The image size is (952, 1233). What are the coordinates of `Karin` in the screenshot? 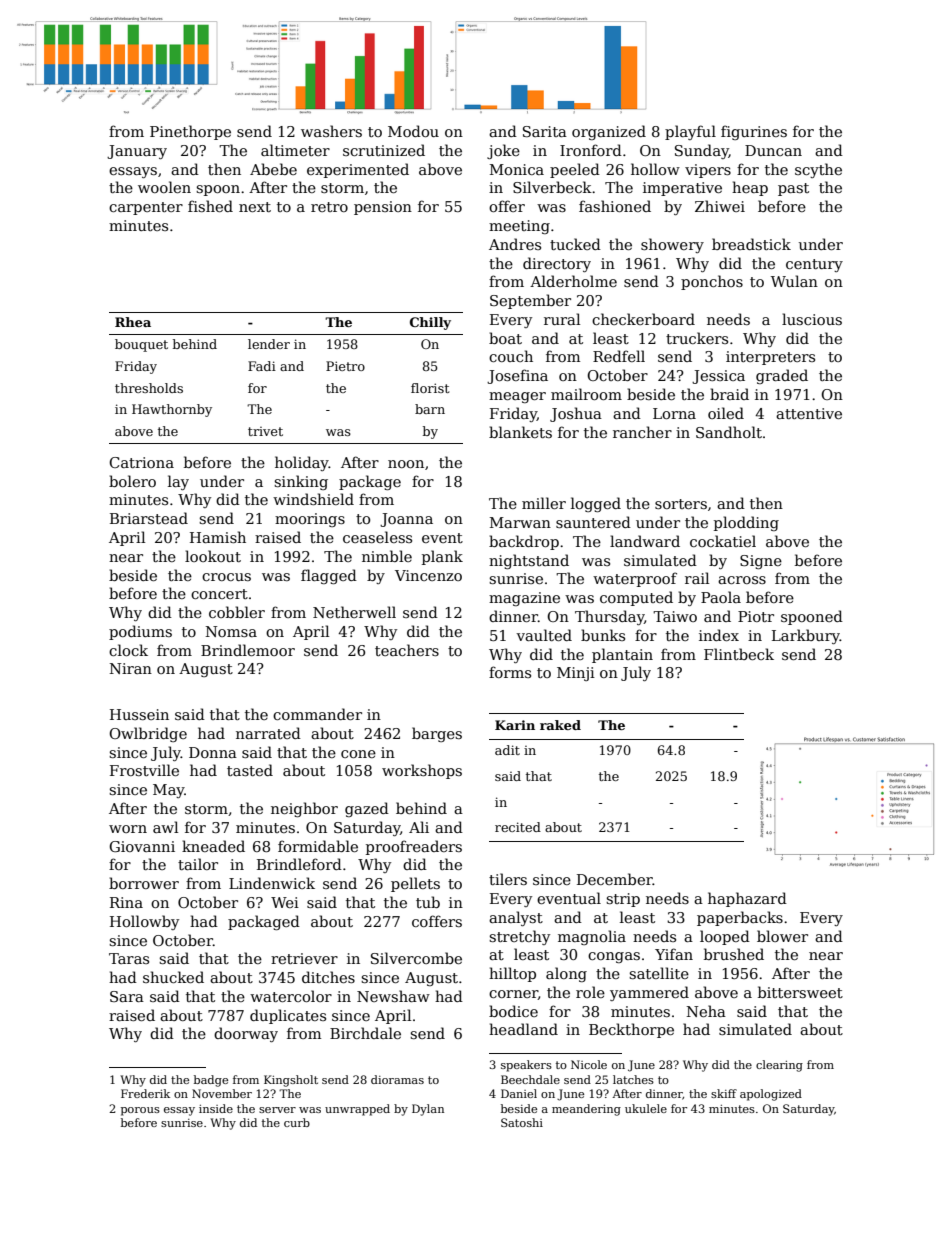 It's located at (515, 725).
